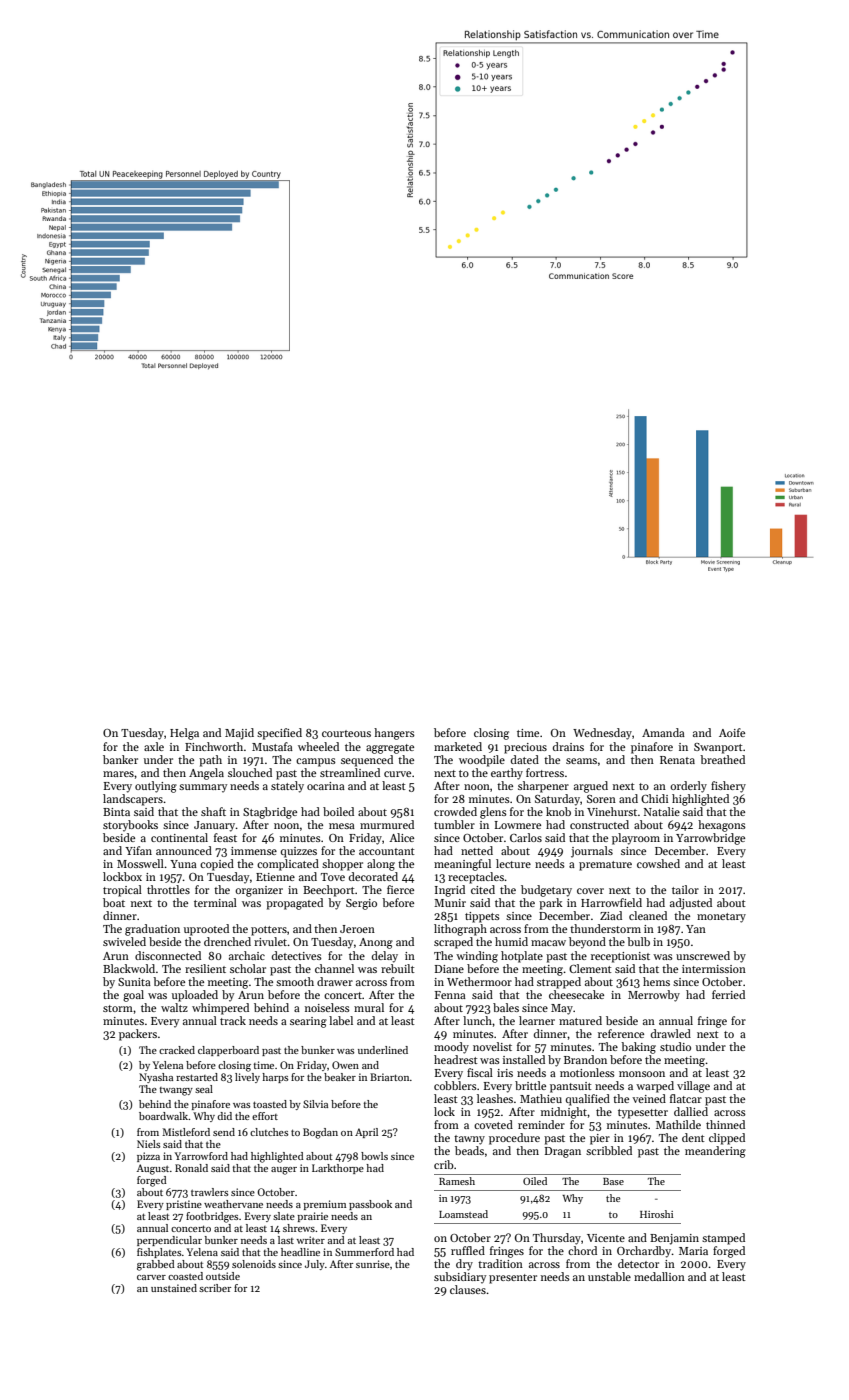  I want to click on seams, so click(581, 761).
